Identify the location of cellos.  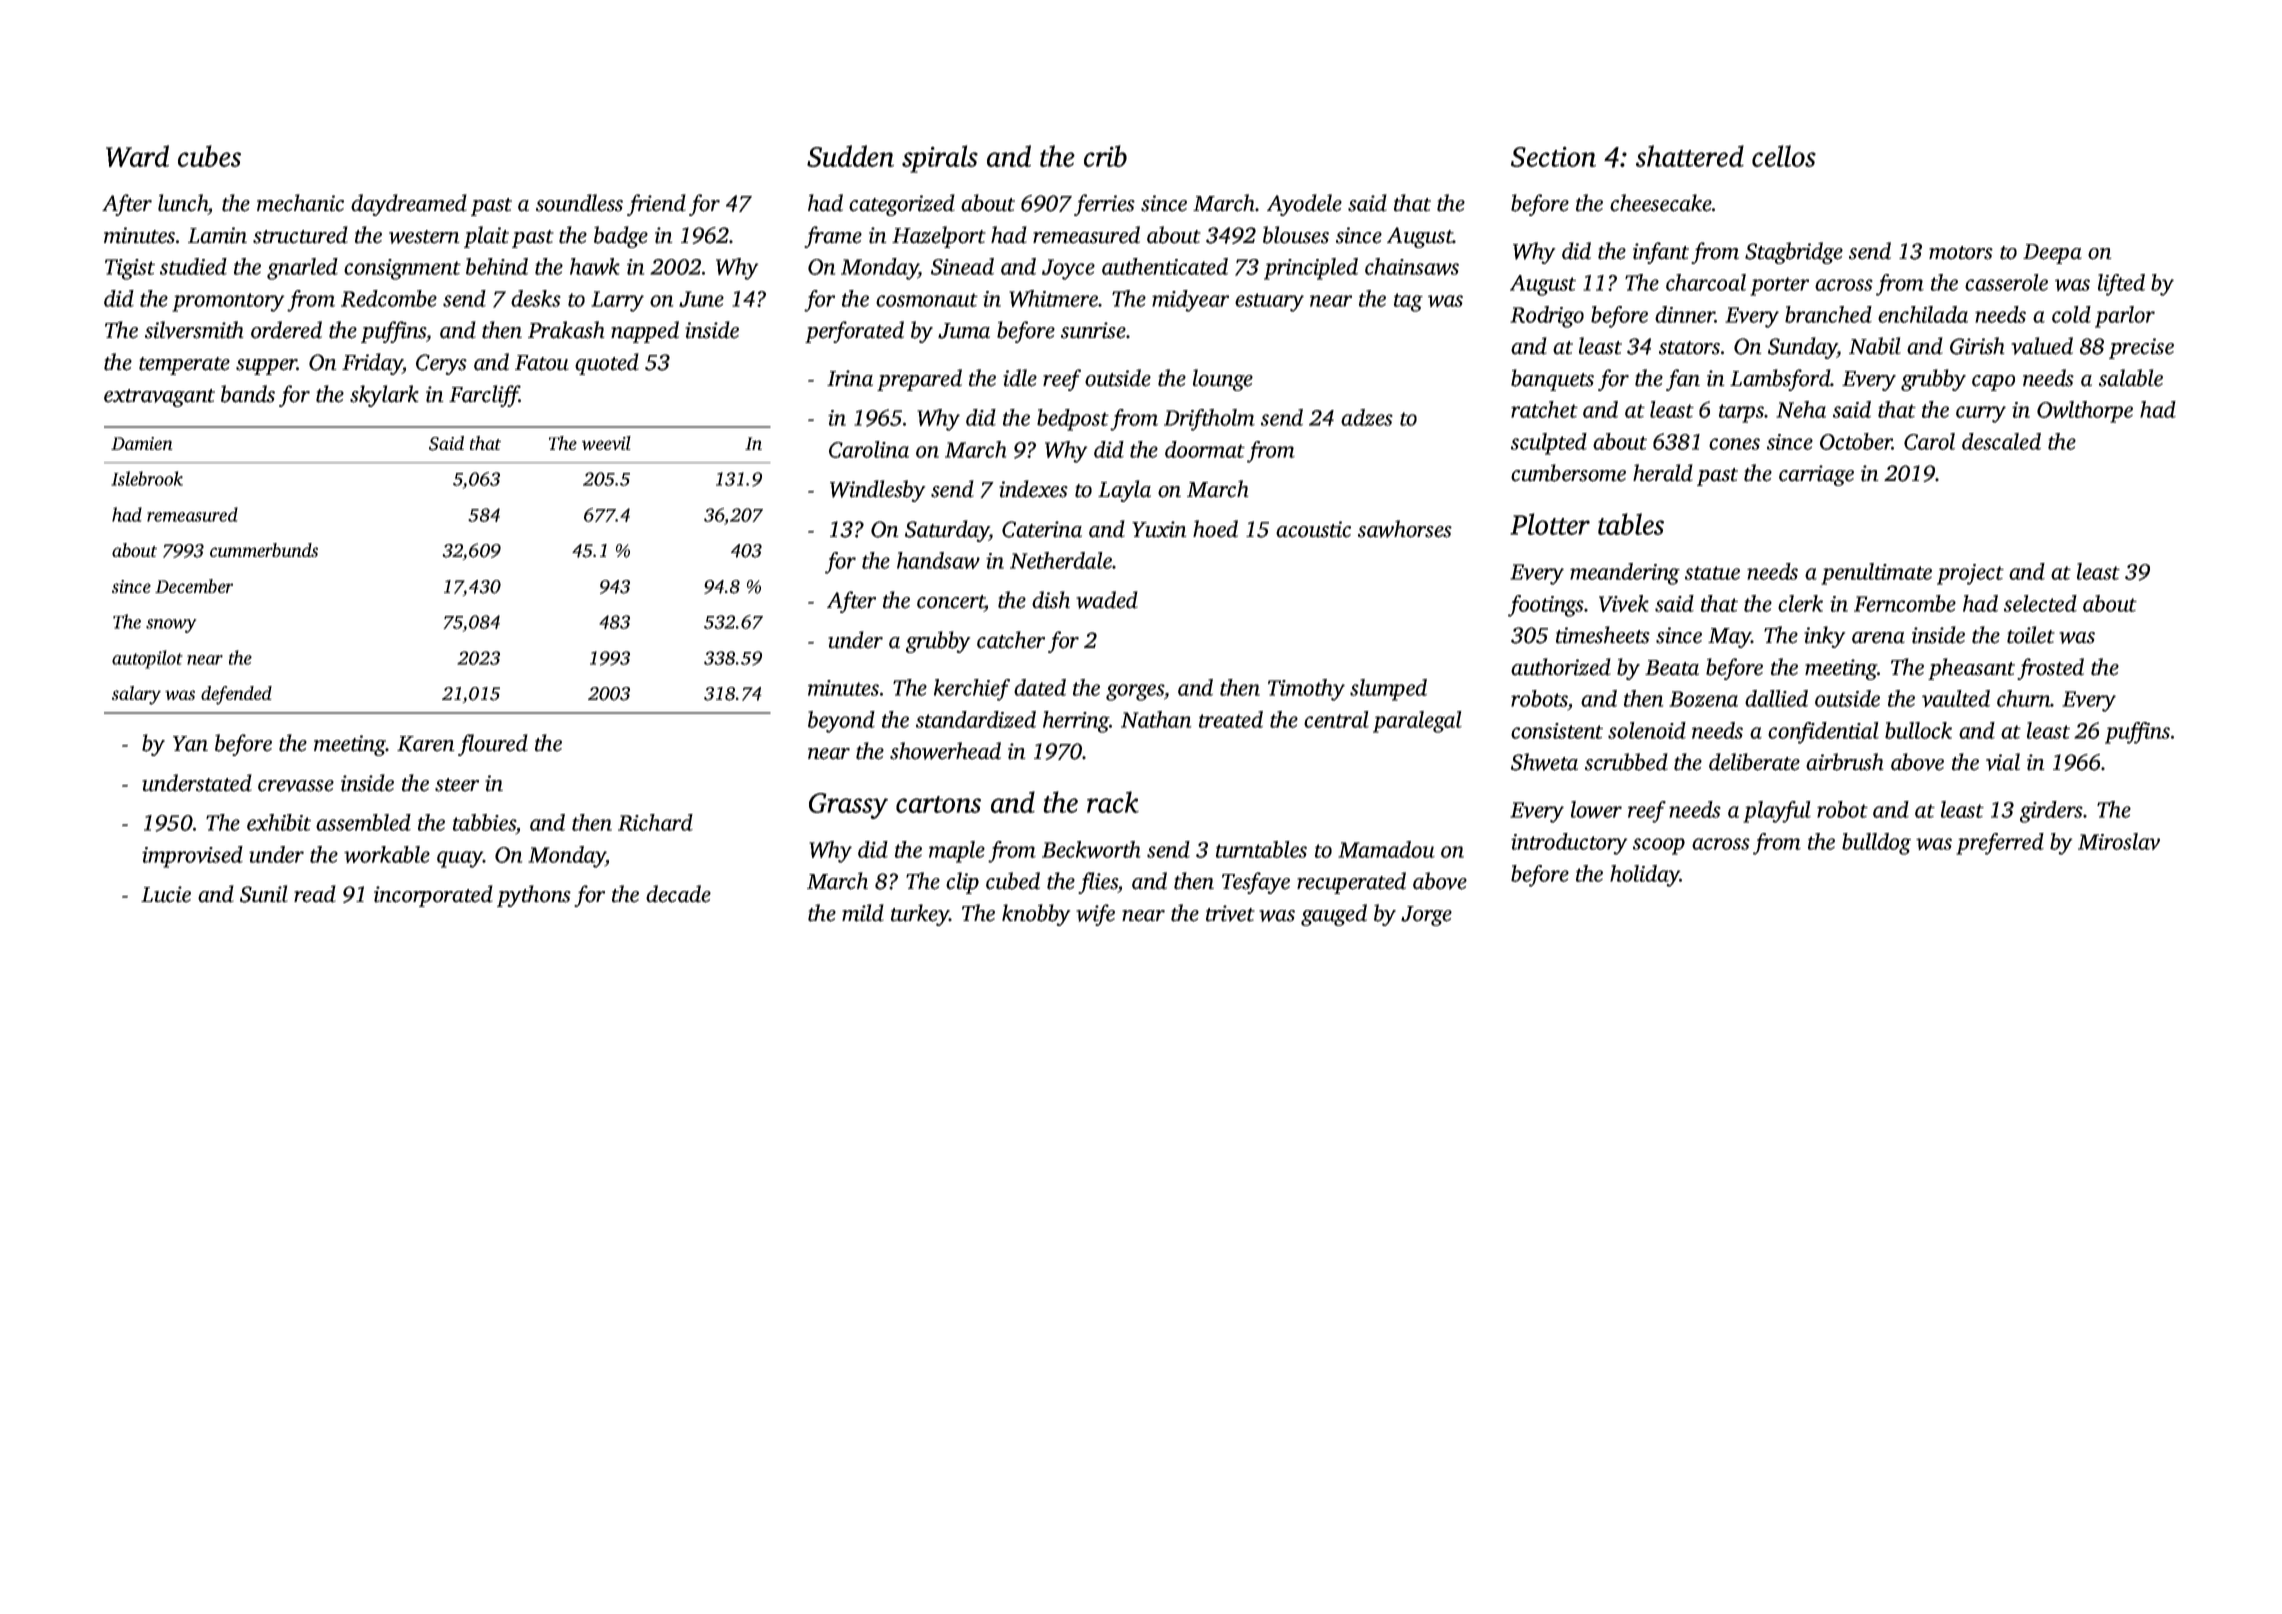
(1784, 156).
